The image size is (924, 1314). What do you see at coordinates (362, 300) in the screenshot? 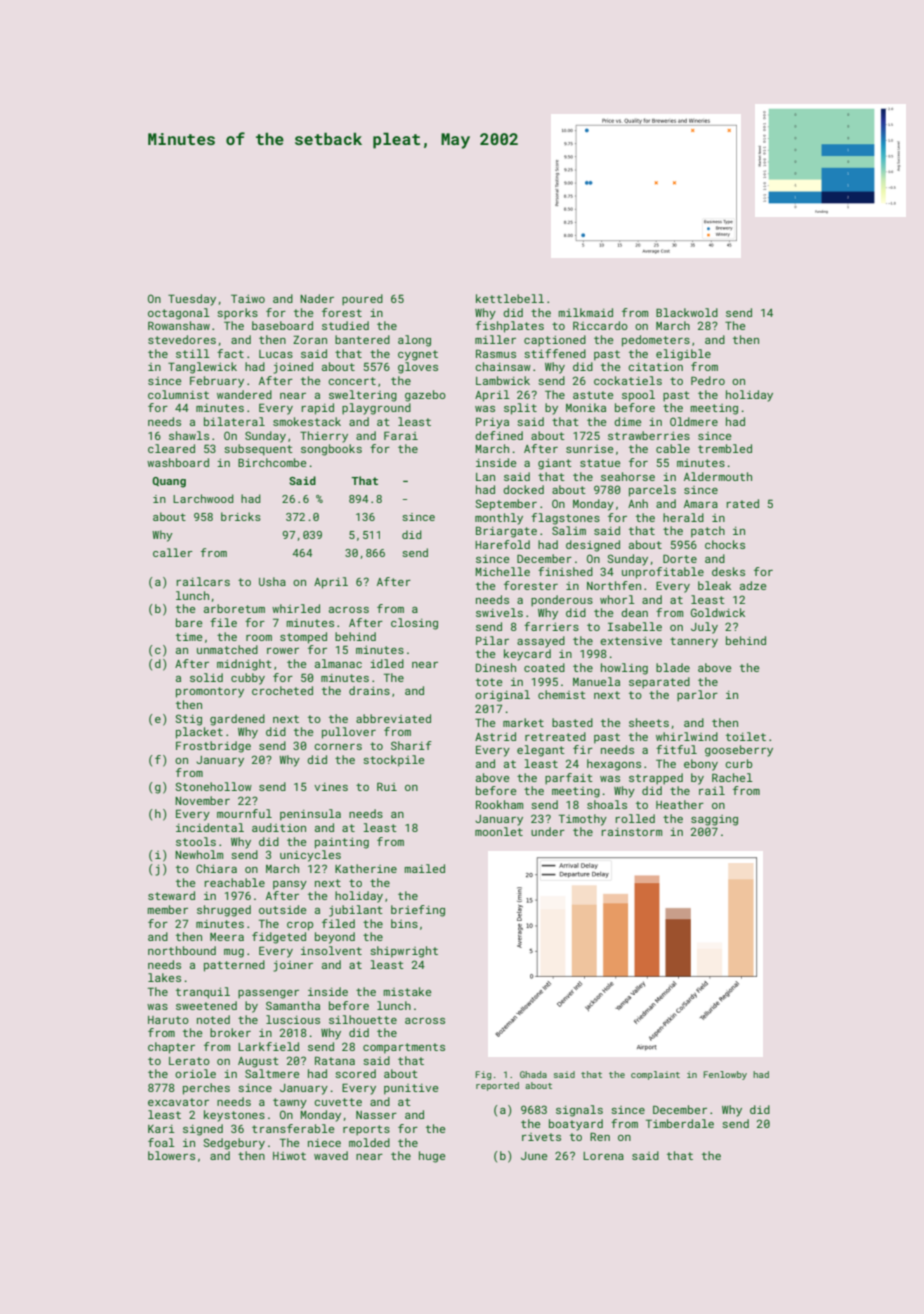
I see `poured` at bounding box center [362, 300].
